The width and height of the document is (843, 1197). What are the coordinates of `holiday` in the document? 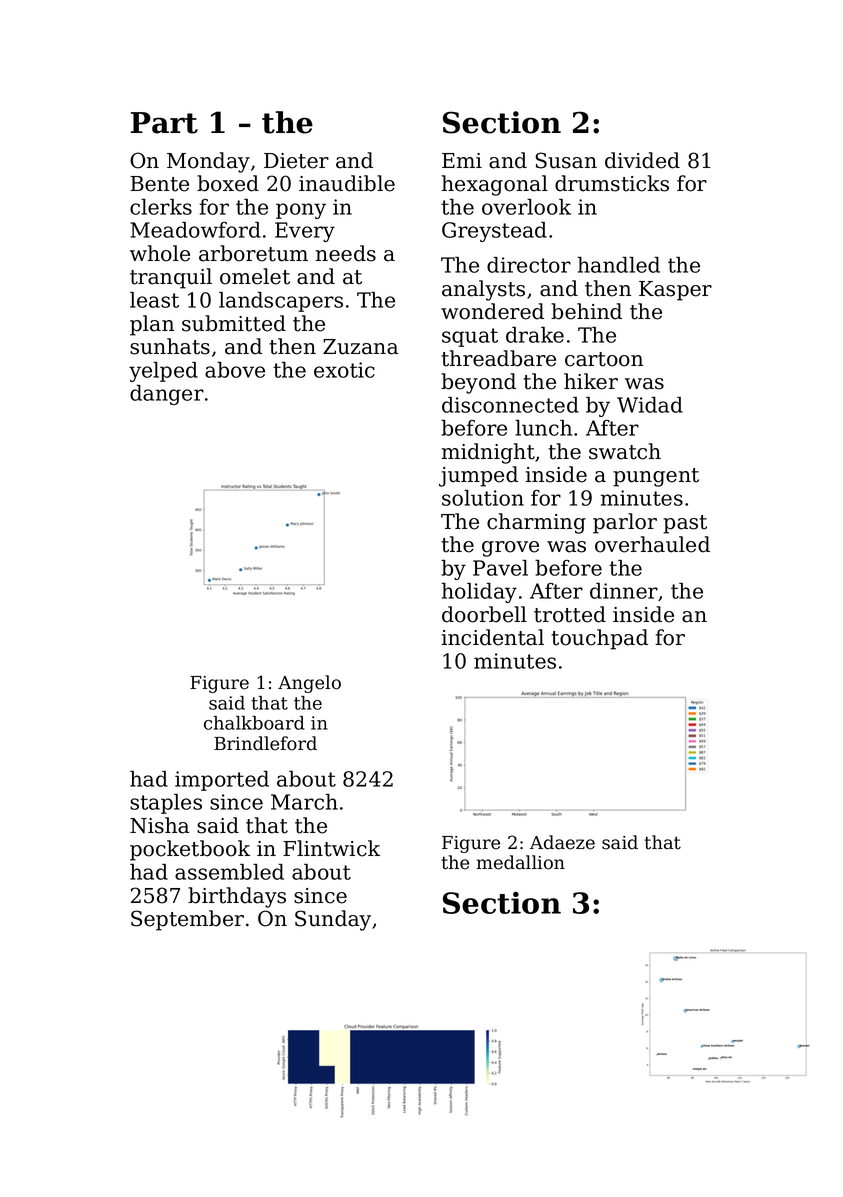 It's located at (479, 593).
